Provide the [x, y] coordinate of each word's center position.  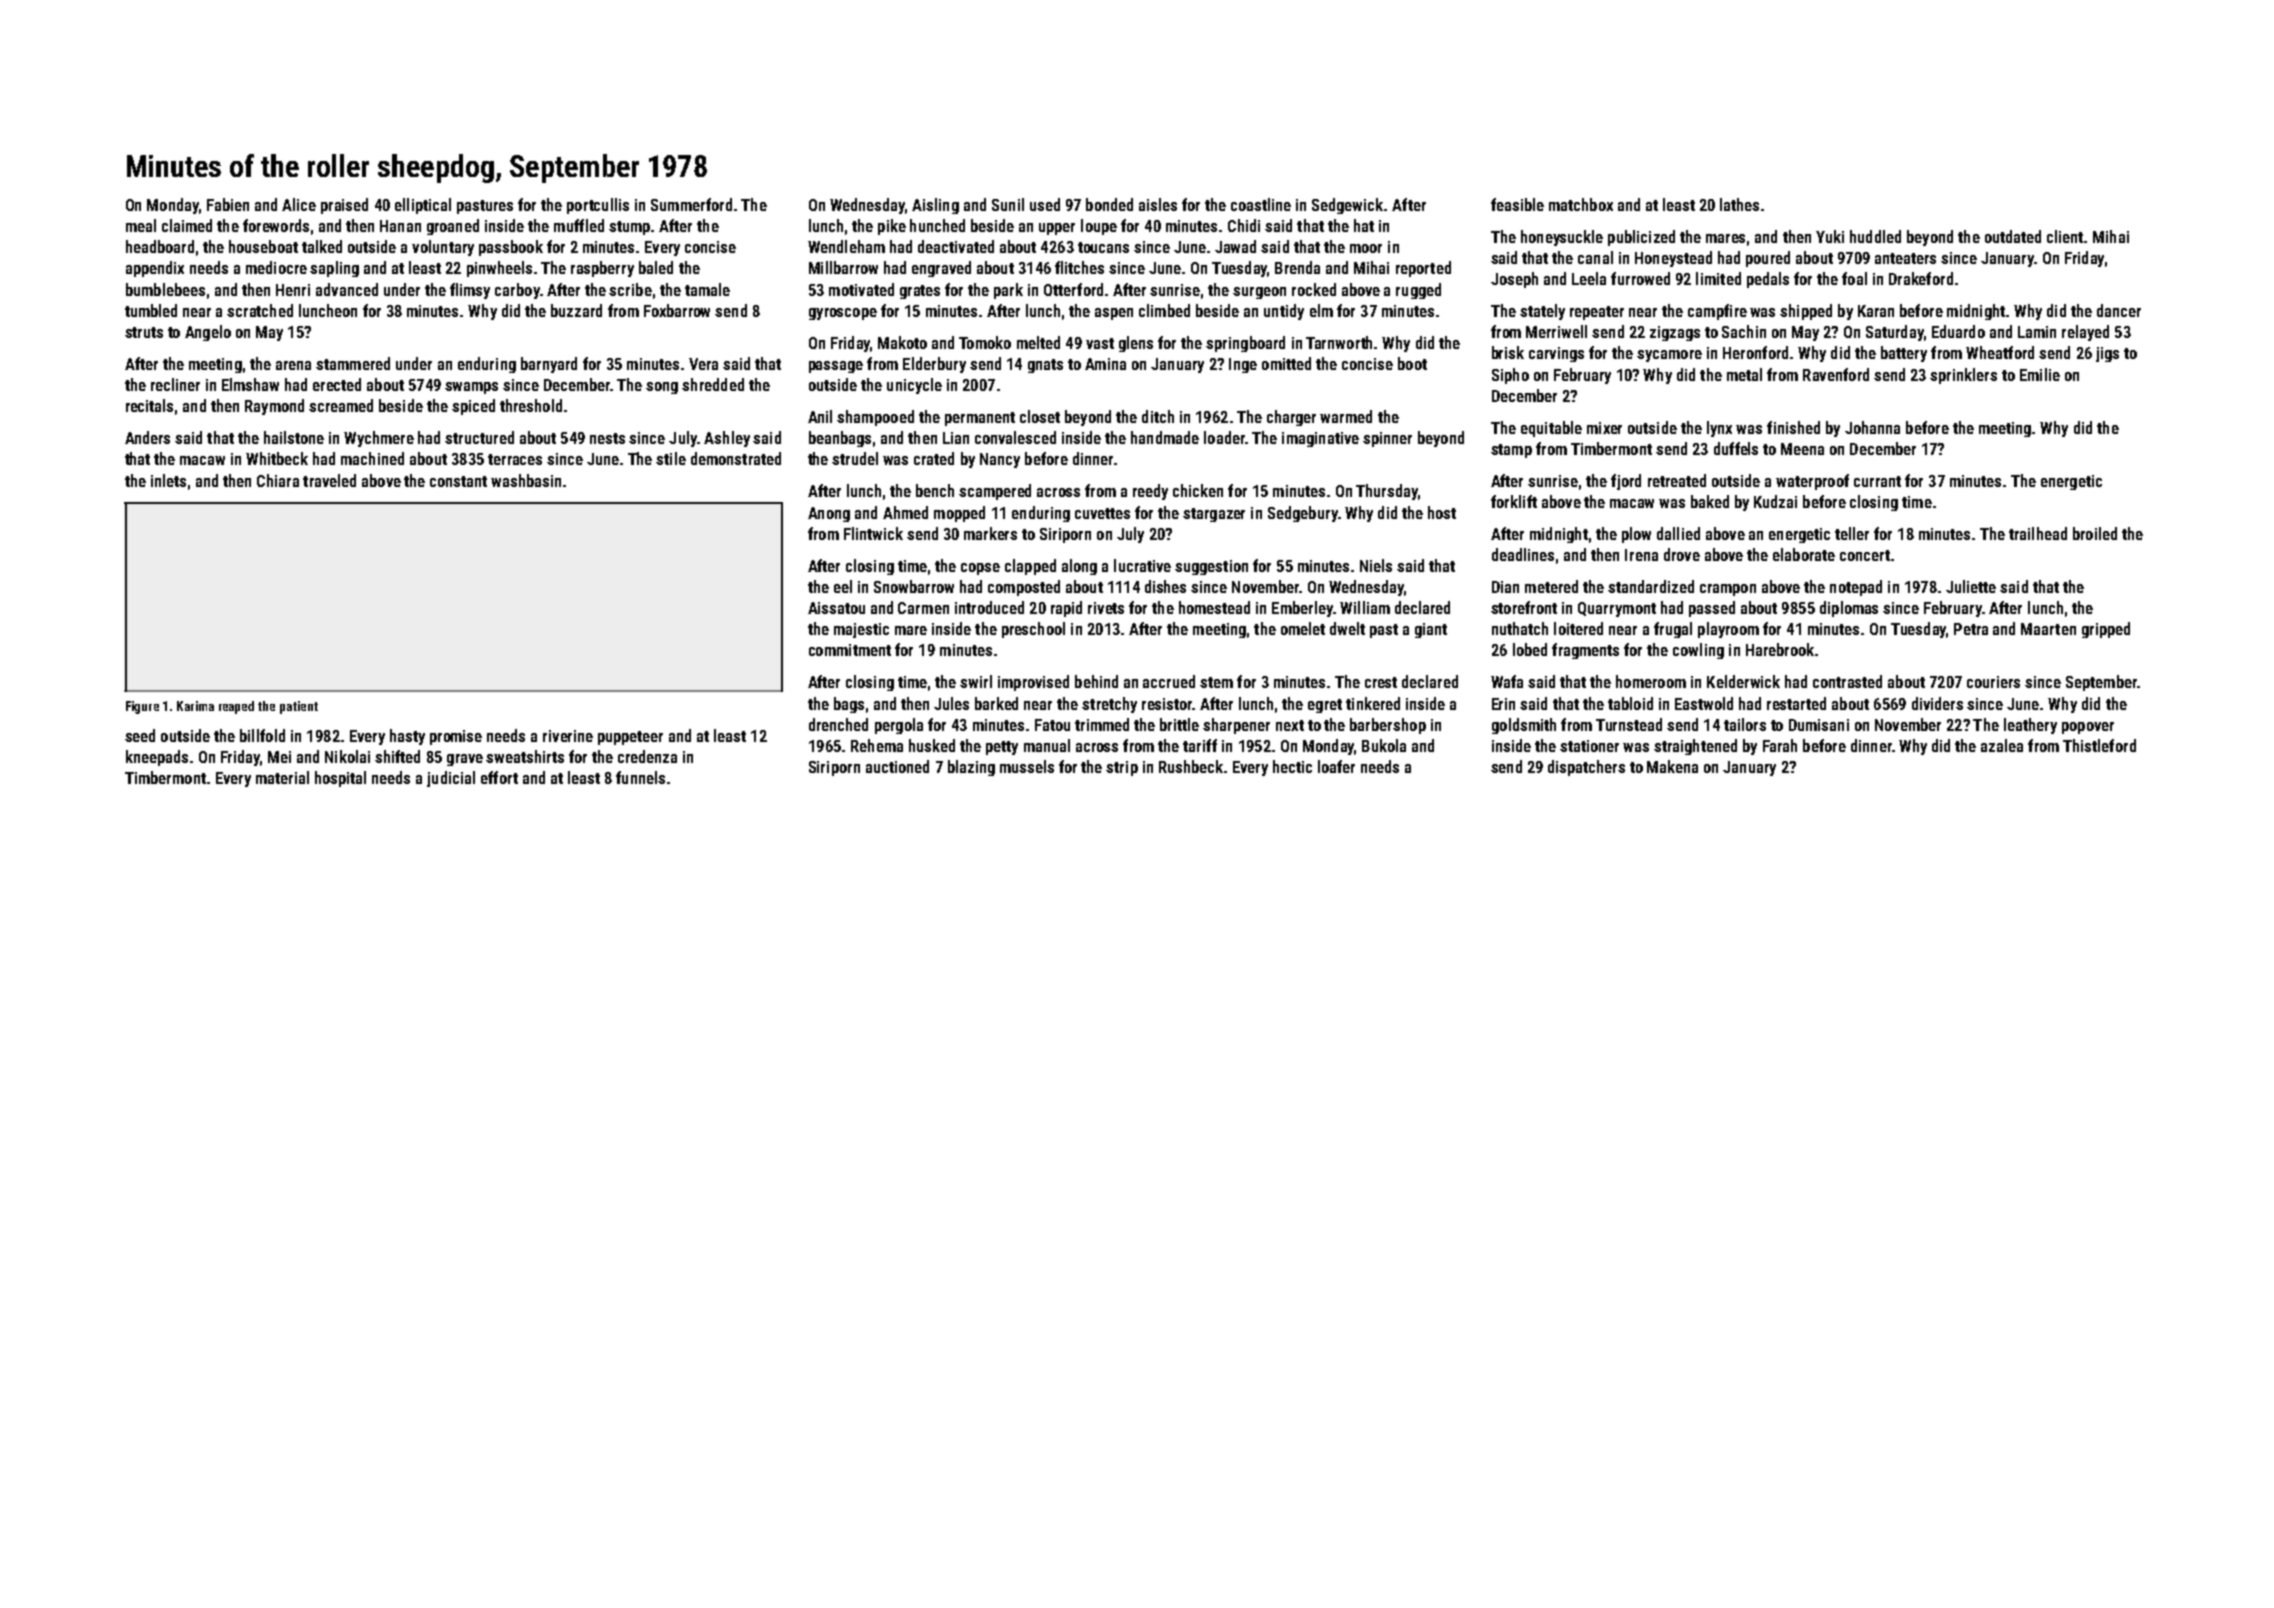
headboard [160, 246]
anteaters [1905, 258]
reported [1423, 269]
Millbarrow [843, 267]
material [282, 777]
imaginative [1320, 439]
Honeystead [1673, 259]
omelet [1303, 628]
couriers [1993, 682]
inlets [168, 480]
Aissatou [836, 608]
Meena [1802, 449]
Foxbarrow [677, 310]
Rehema [877, 745]
